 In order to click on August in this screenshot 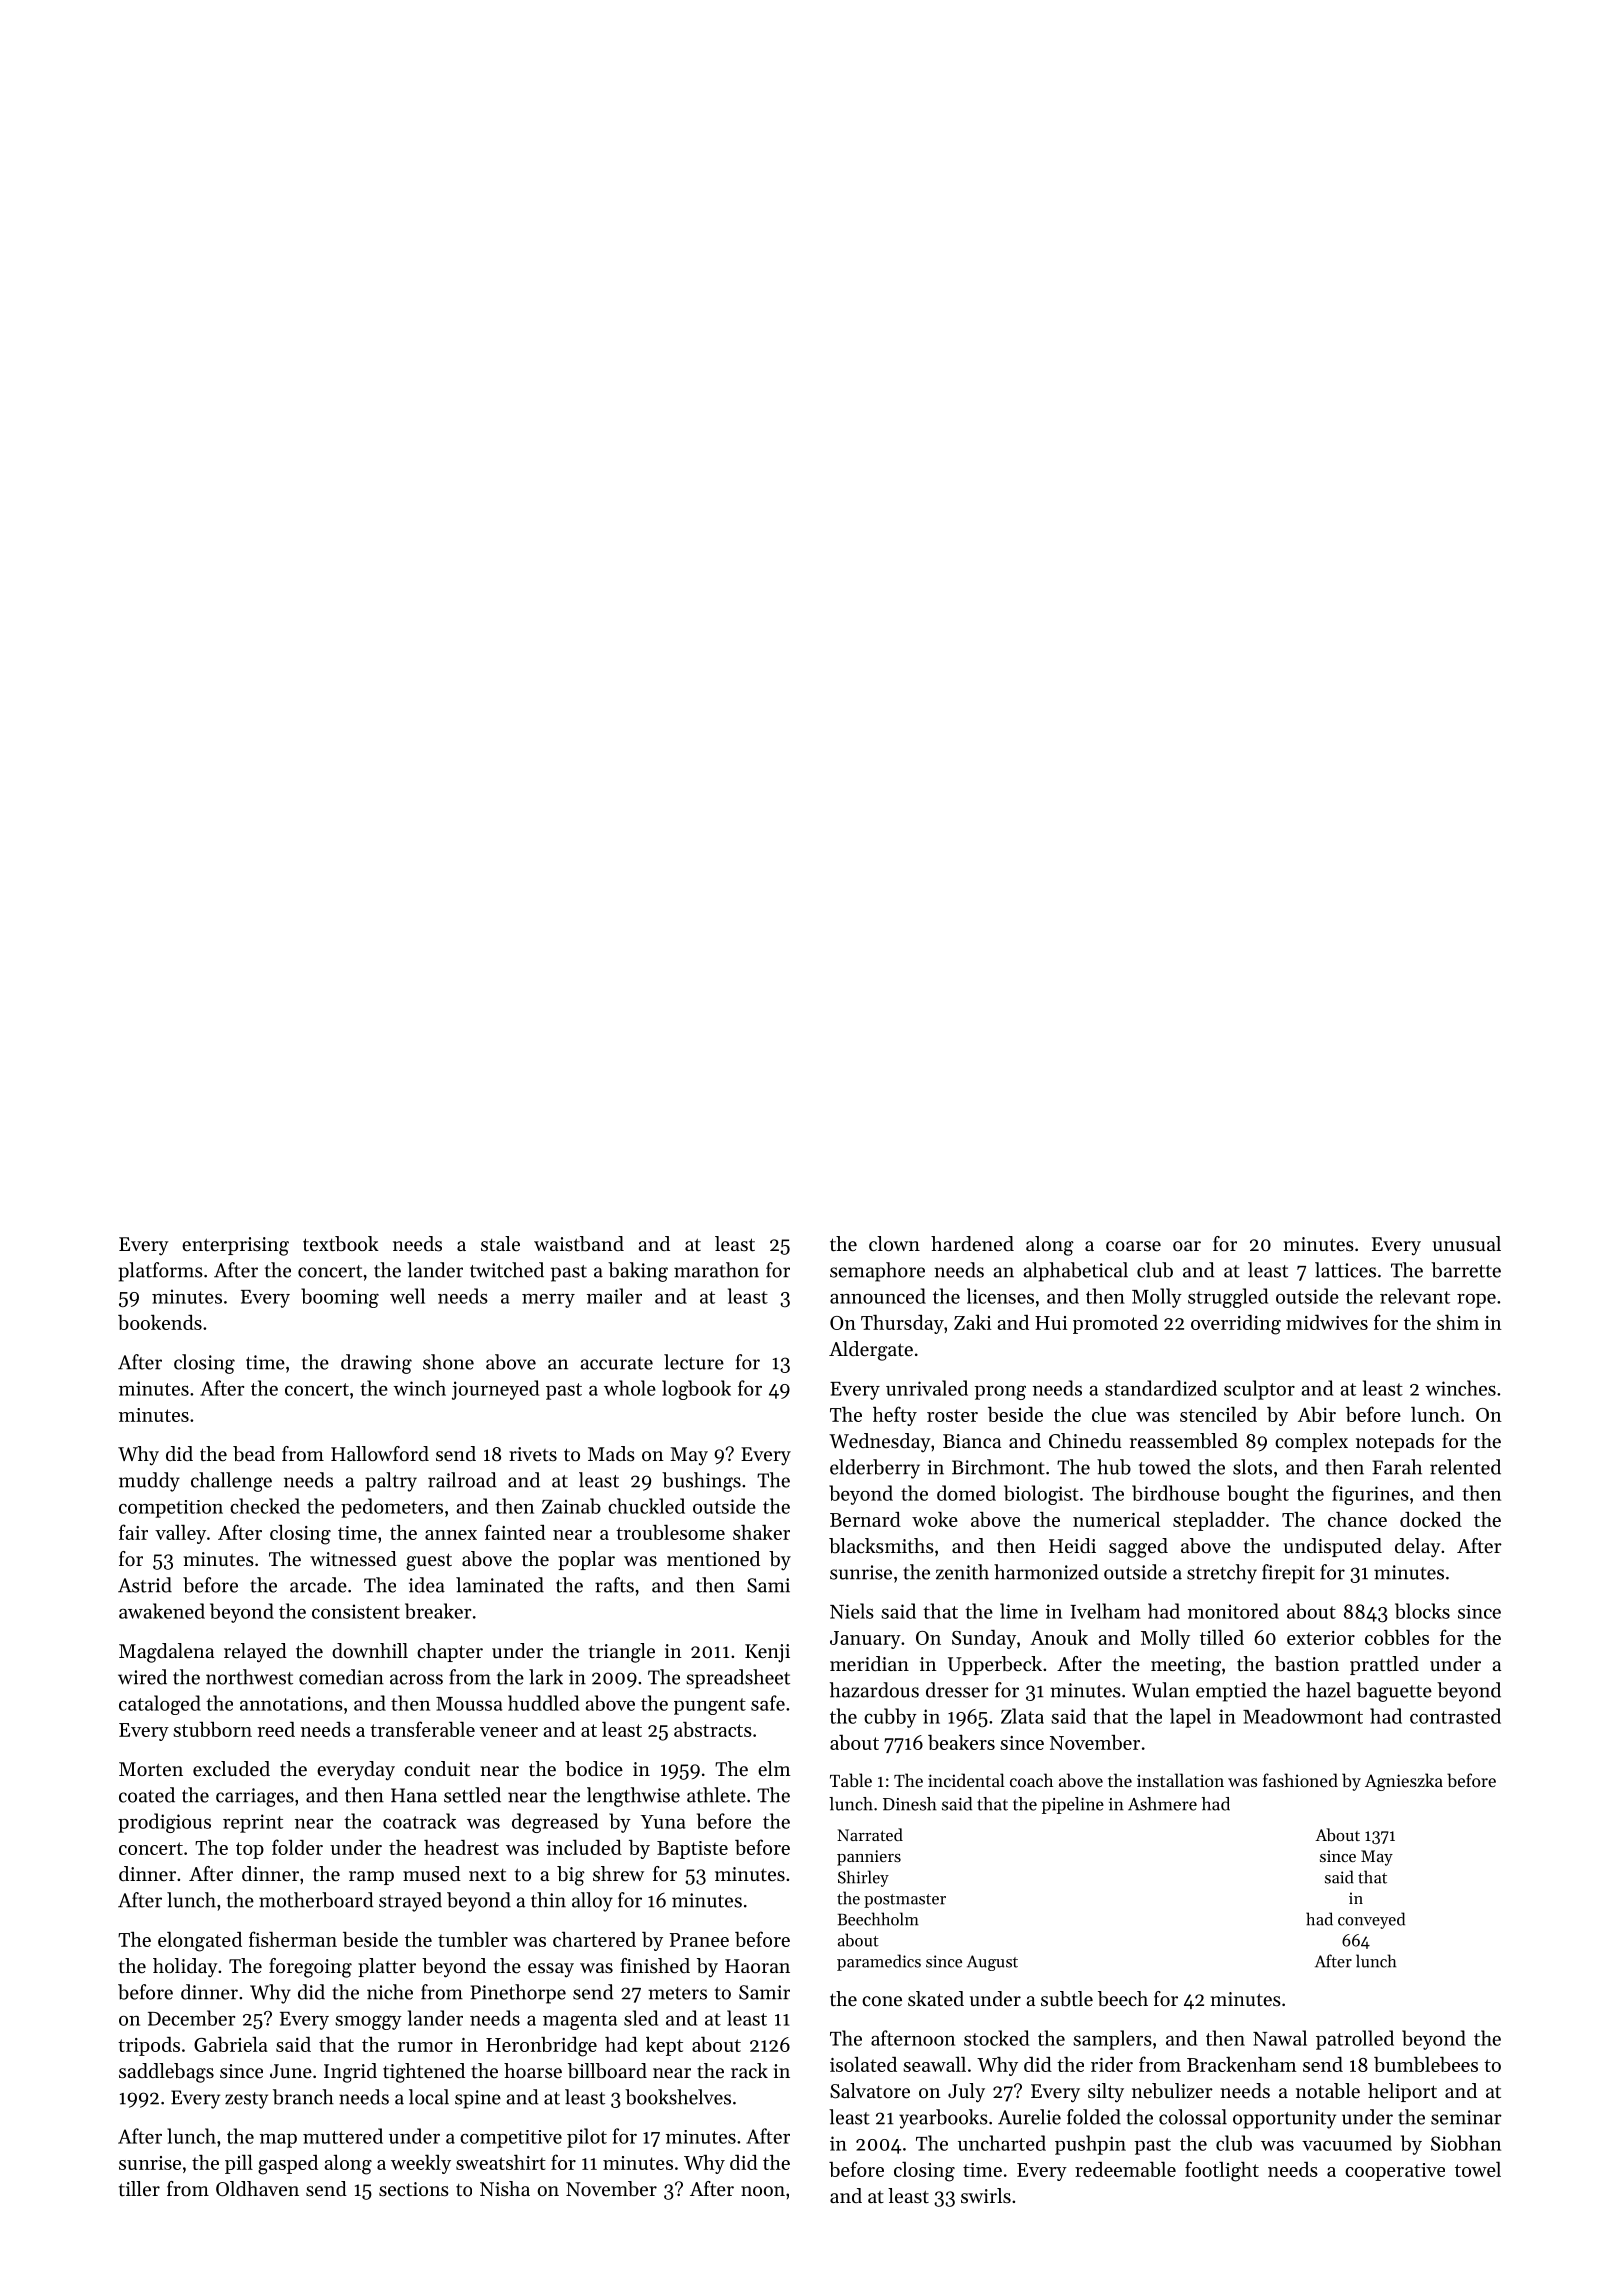, I will do `click(992, 1963)`.
